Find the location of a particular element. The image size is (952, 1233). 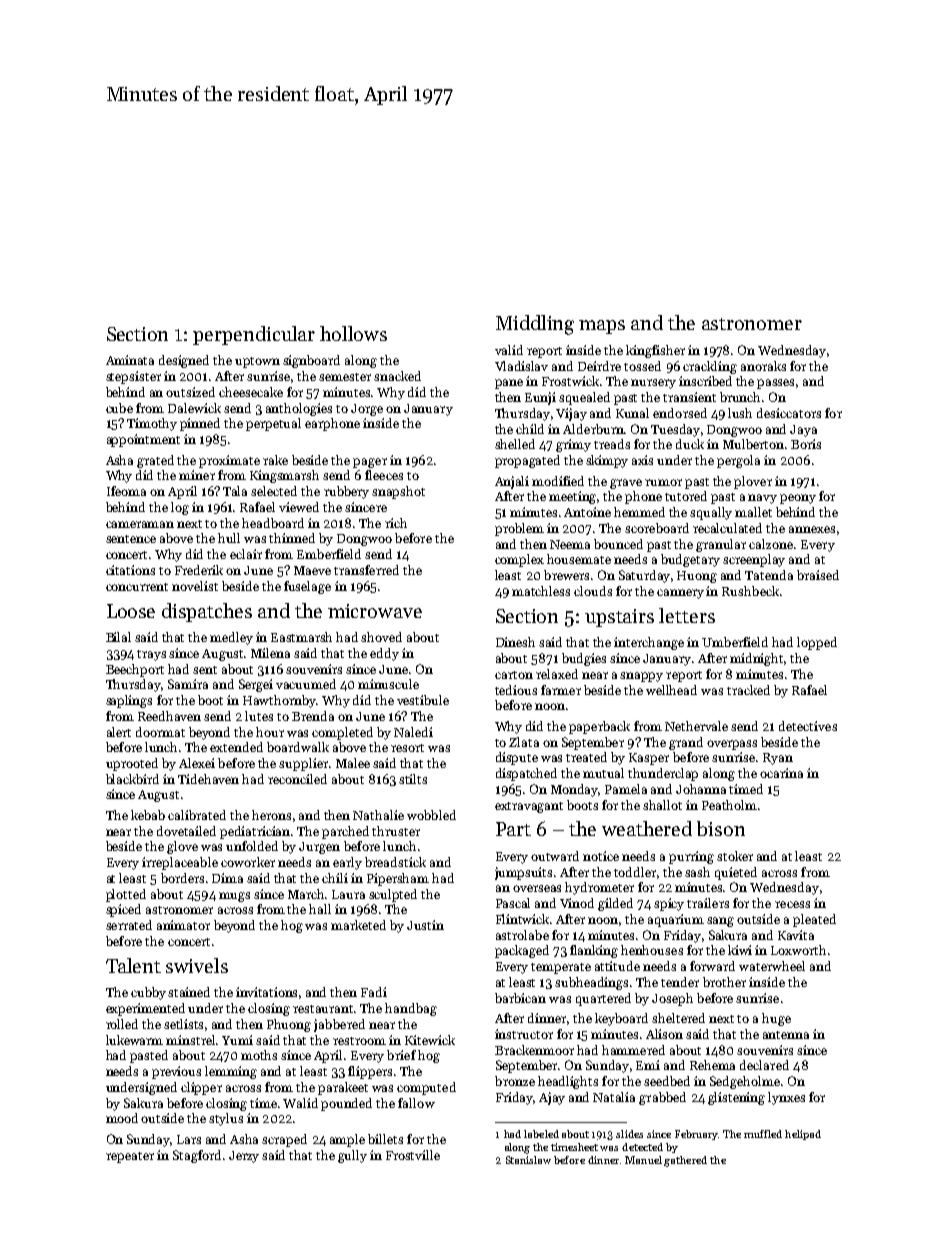

Middling is located at coordinates (535, 325).
